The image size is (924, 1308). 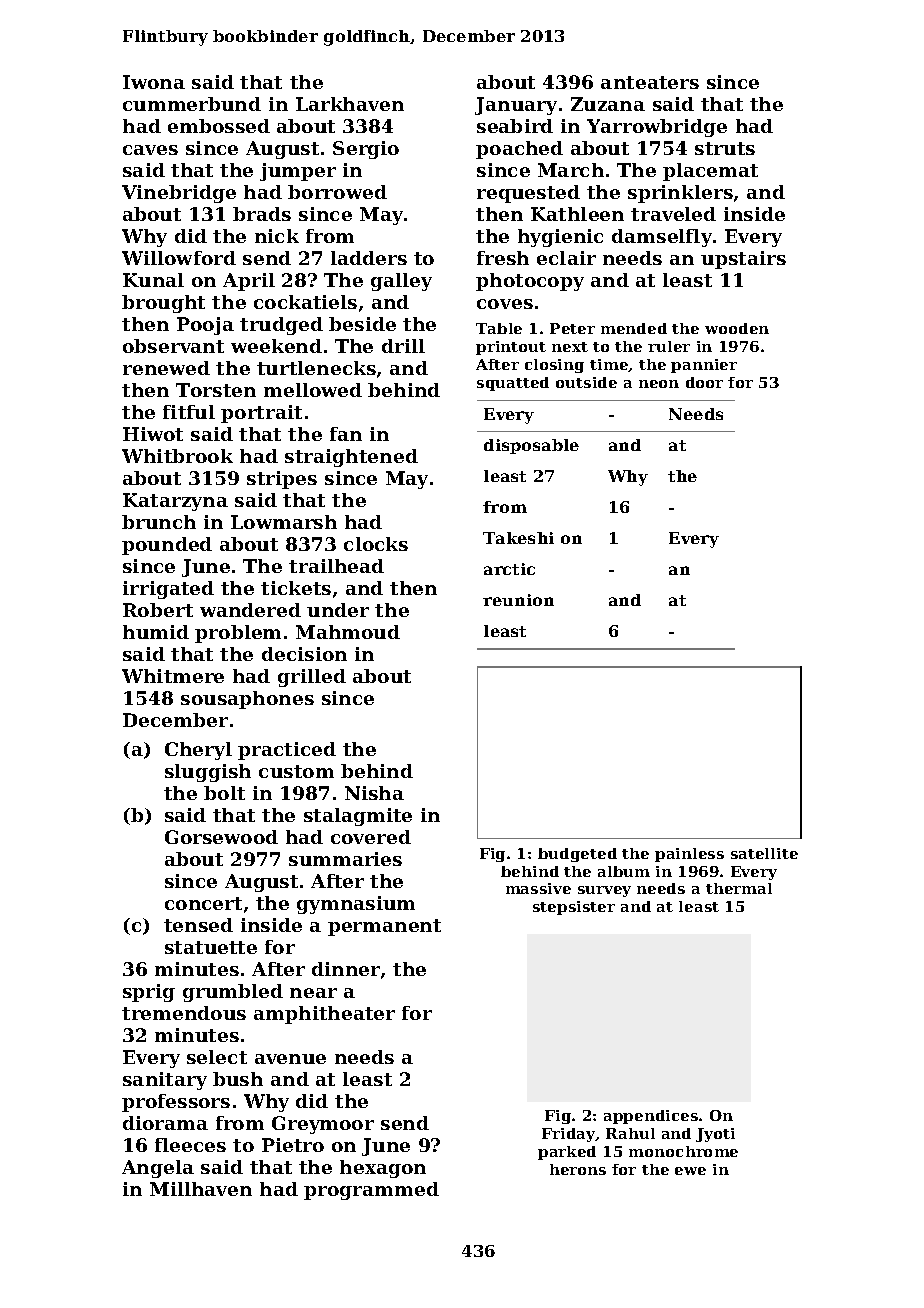 What do you see at coordinates (518, 600) in the image?
I see `reunion` at bounding box center [518, 600].
